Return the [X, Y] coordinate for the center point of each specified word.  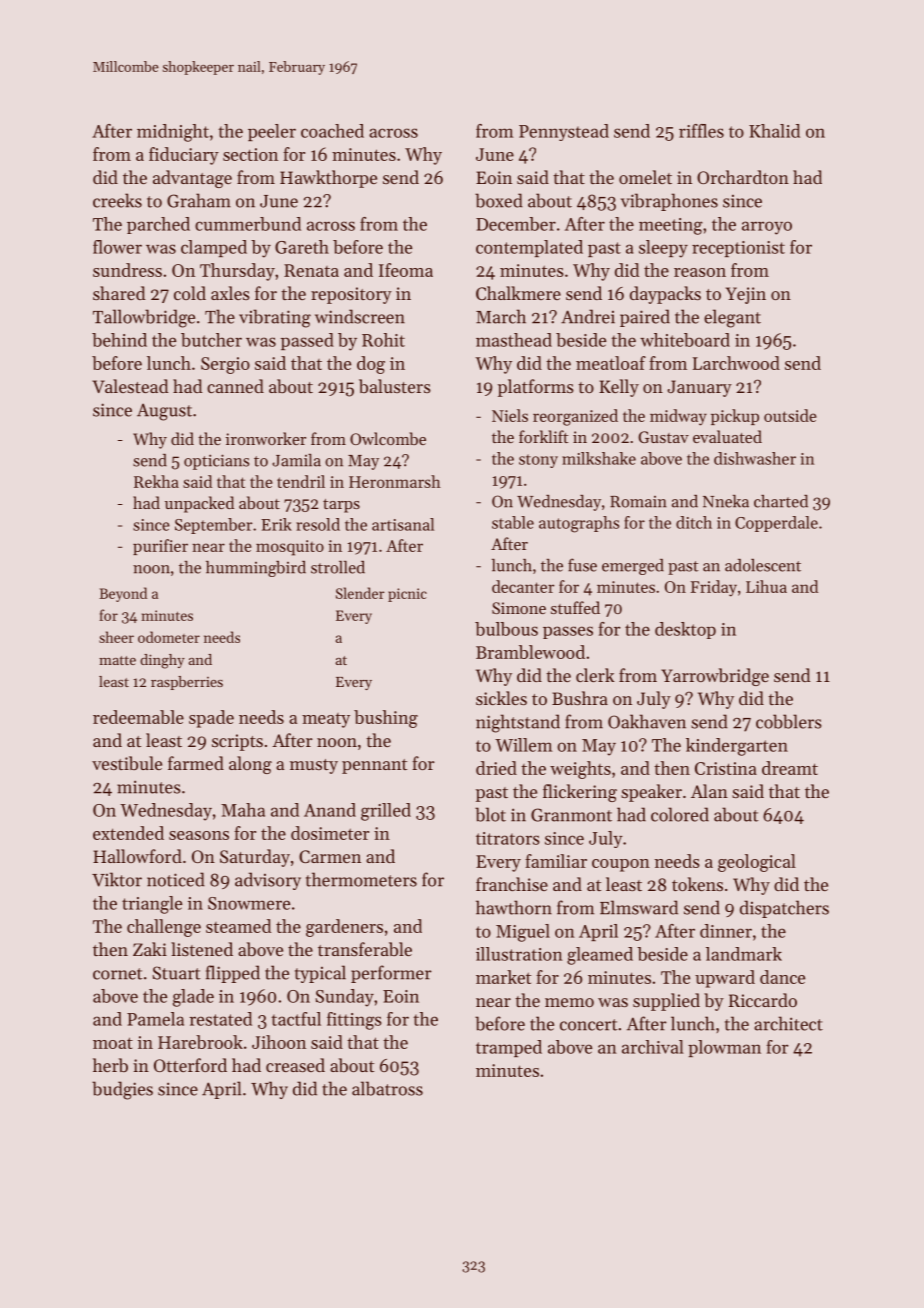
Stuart [176, 973]
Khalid [774, 131]
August [164, 412]
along [250, 765]
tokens [697, 884]
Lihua [766, 586]
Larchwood [736, 363]
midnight [173, 133]
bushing [386, 719]
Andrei [588, 316]
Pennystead [564, 132]
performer [391, 974]
